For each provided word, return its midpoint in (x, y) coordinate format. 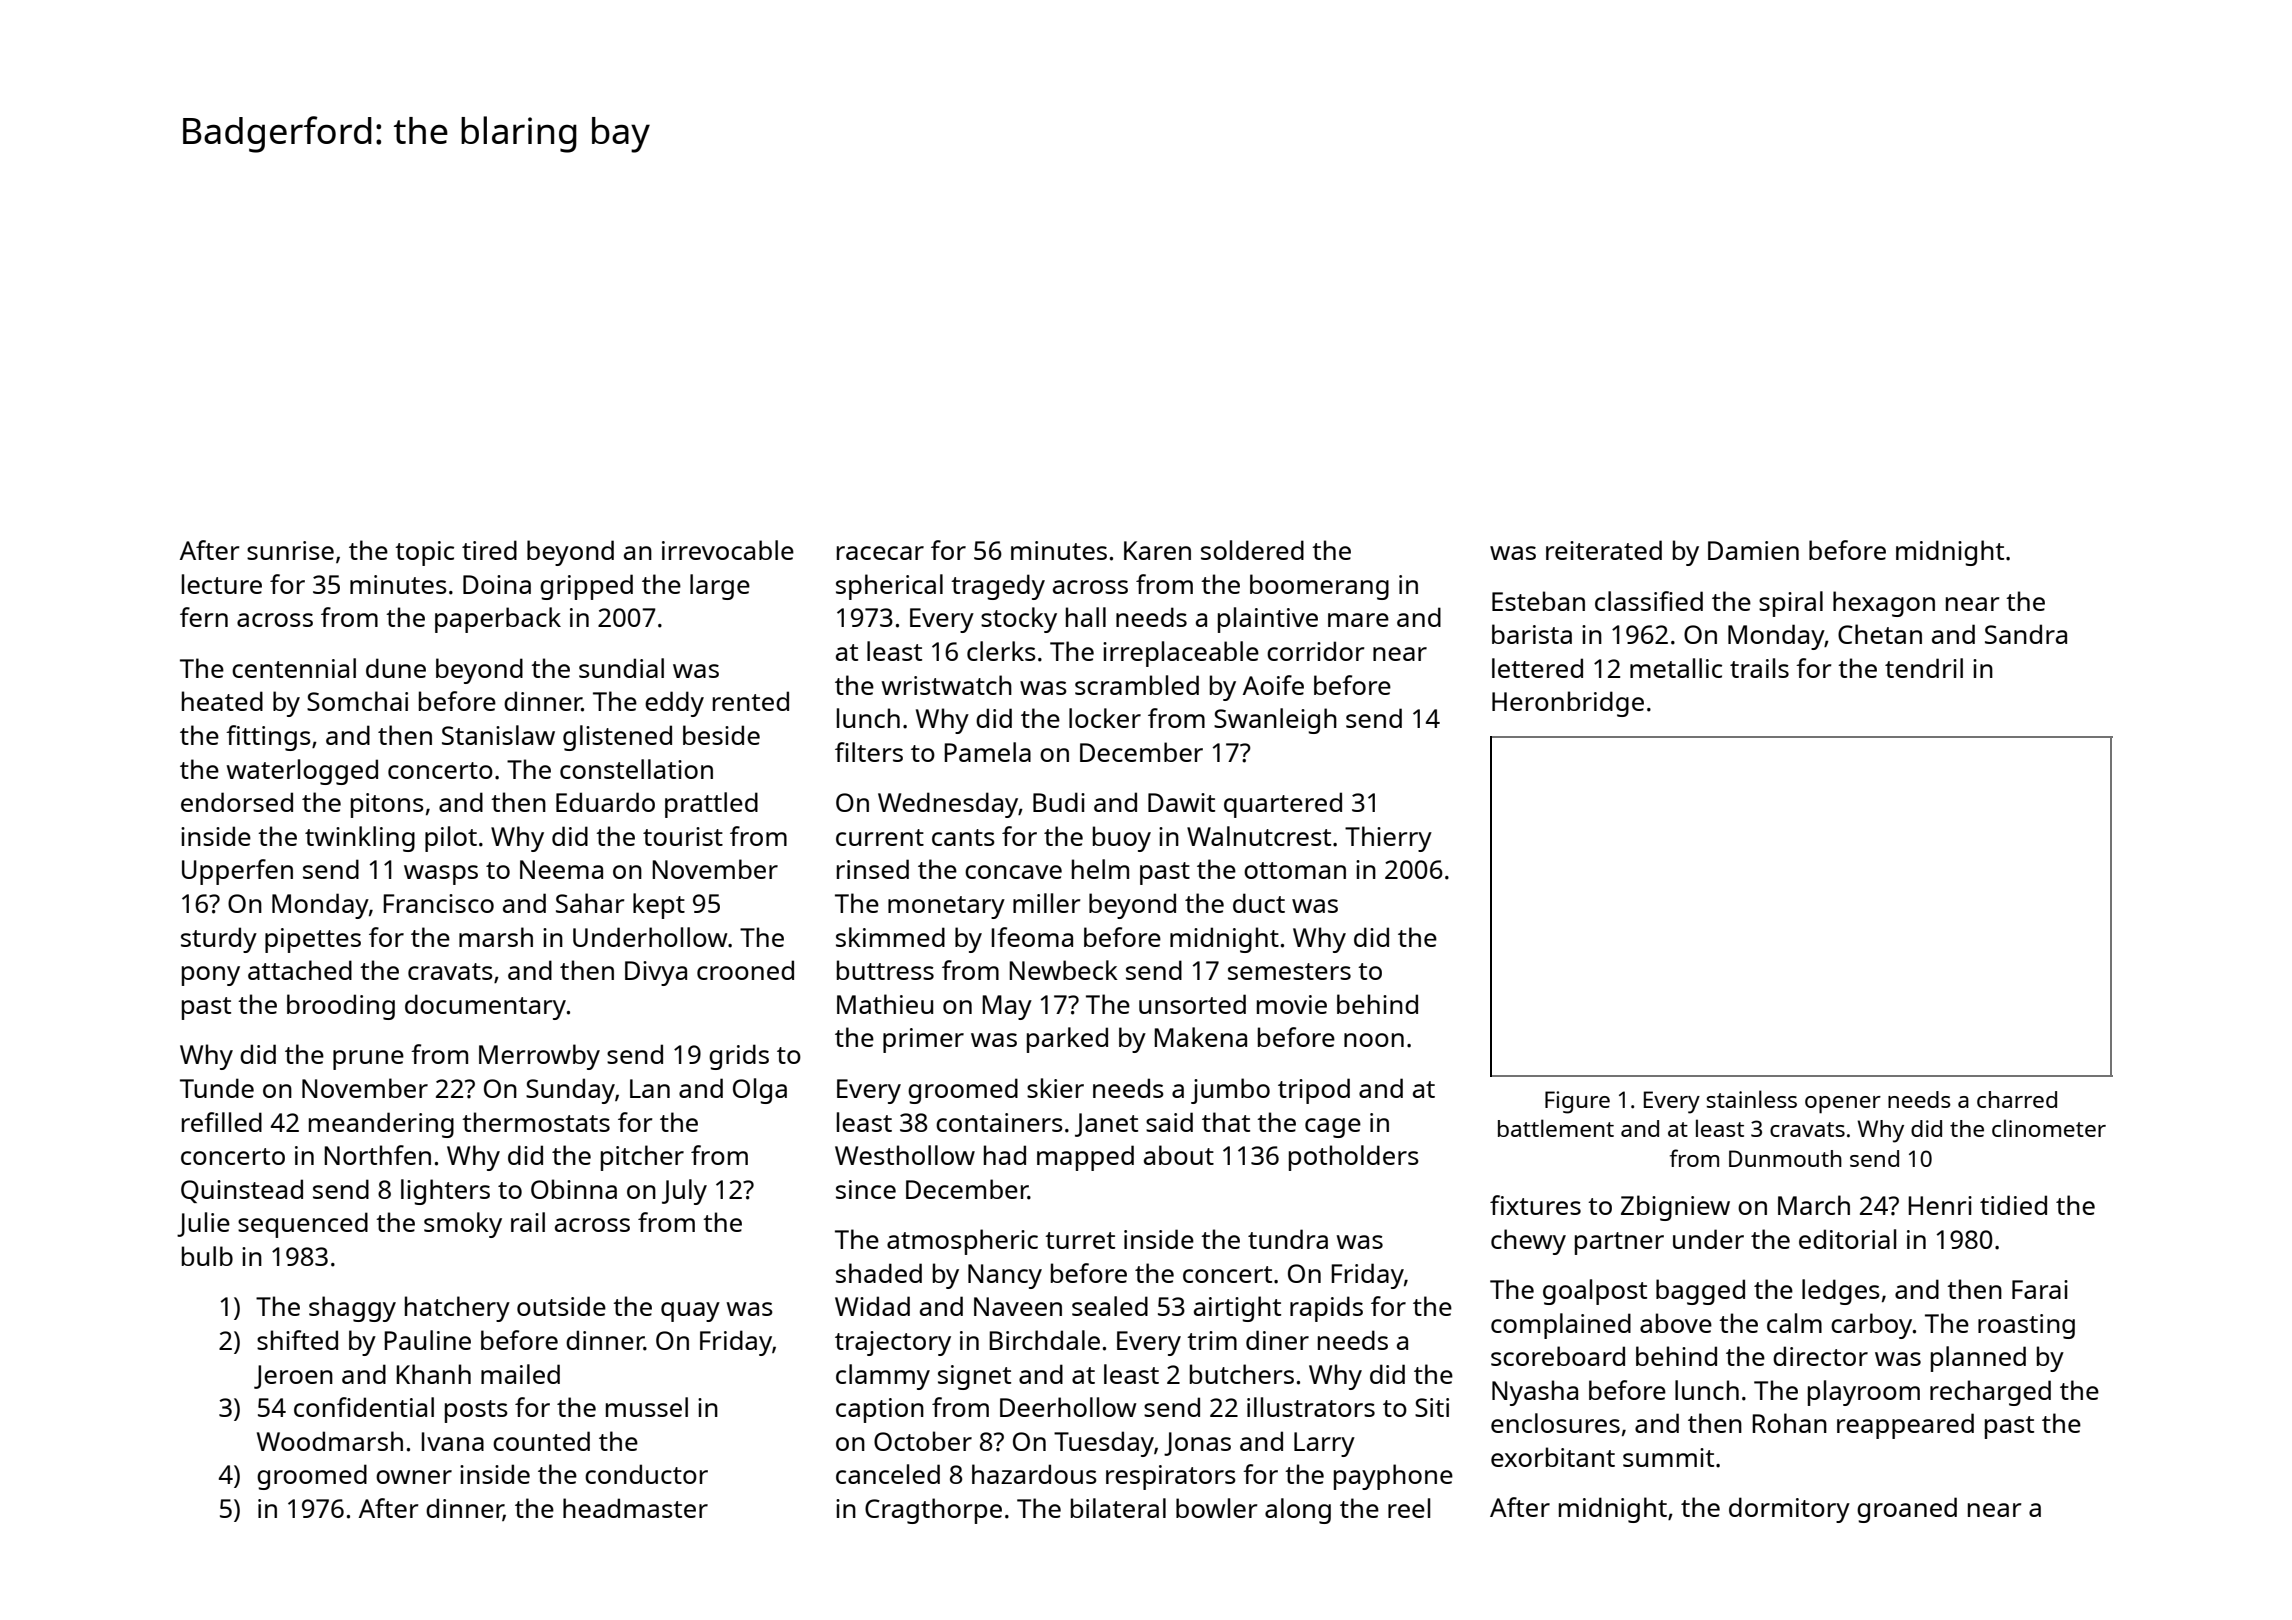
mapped (1085, 1158)
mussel (647, 1407)
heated (222, 701)
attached (300, 970)
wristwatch (946, 685)
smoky (463, 1225)
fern (204, 617)
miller (1046, 903)
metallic (1676, 668)
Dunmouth (1785, 1158)
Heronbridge (1568, 704)
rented (751, 701)
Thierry (1388, 839)
